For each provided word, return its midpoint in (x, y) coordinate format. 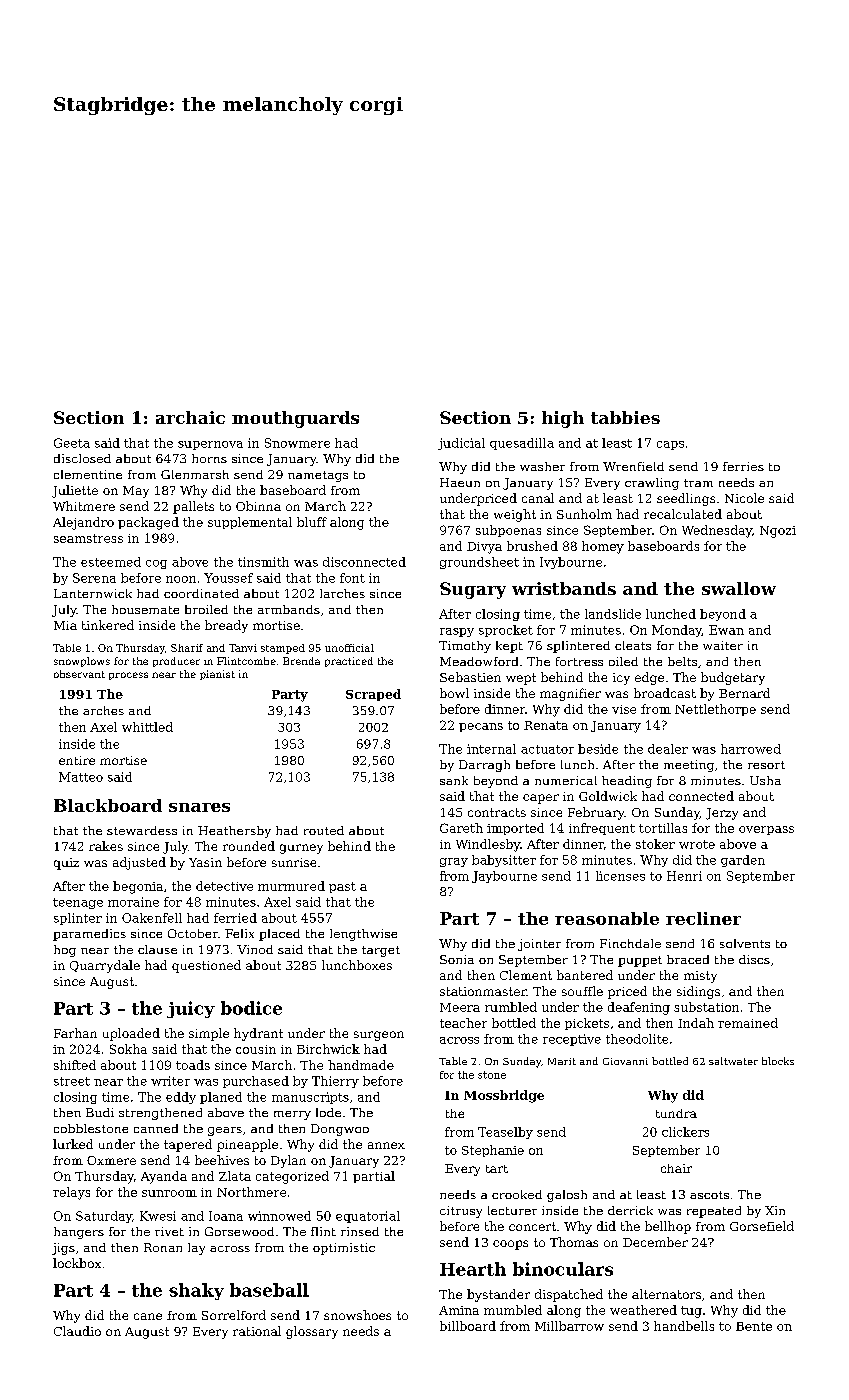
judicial (461, 444)
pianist (217, 675)
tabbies (625, 417)
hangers (79, 1233)
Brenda (301, 661)
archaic (190, 417)
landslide (613, 614)
